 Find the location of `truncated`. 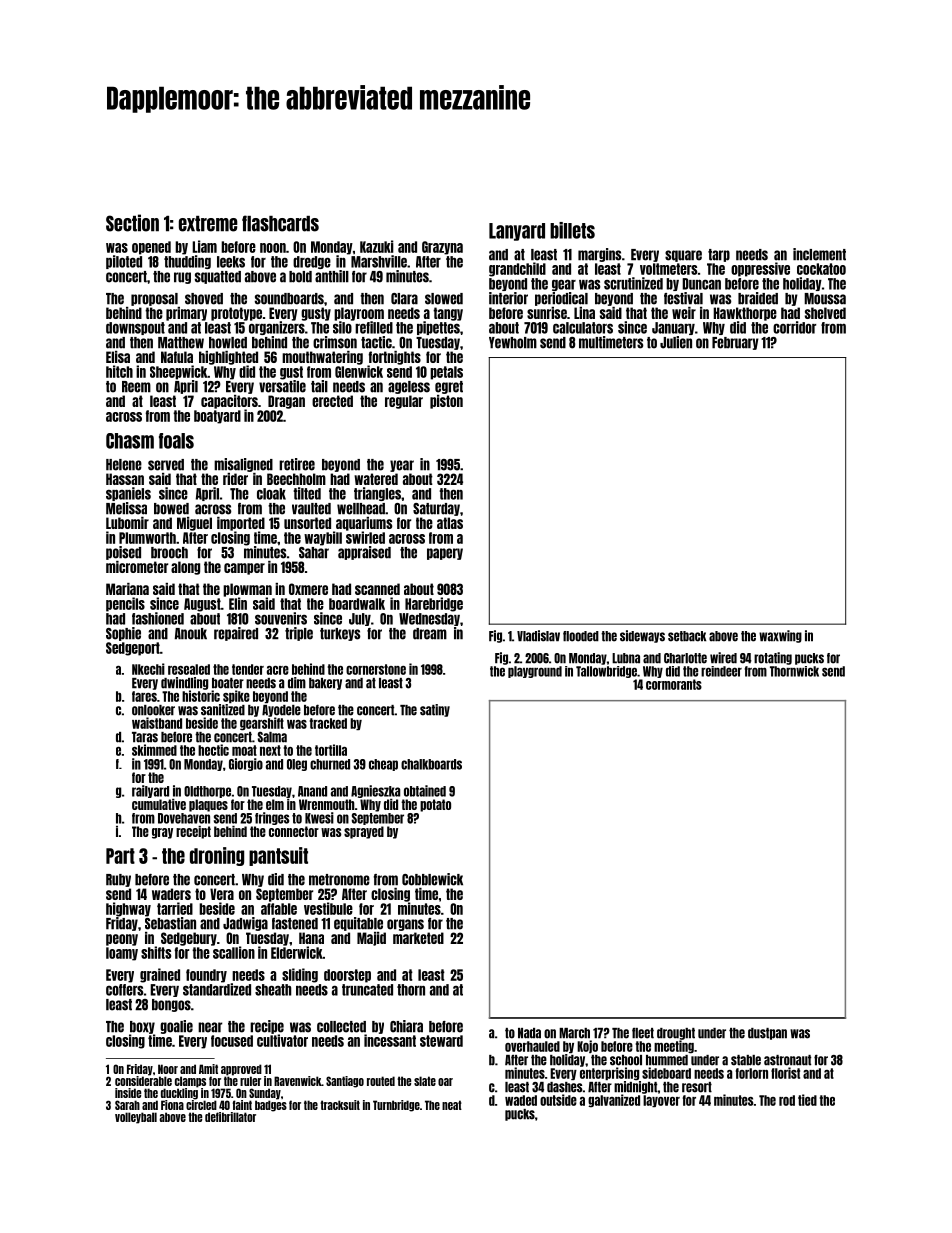

truncated is located at coordinates (367, 990).
